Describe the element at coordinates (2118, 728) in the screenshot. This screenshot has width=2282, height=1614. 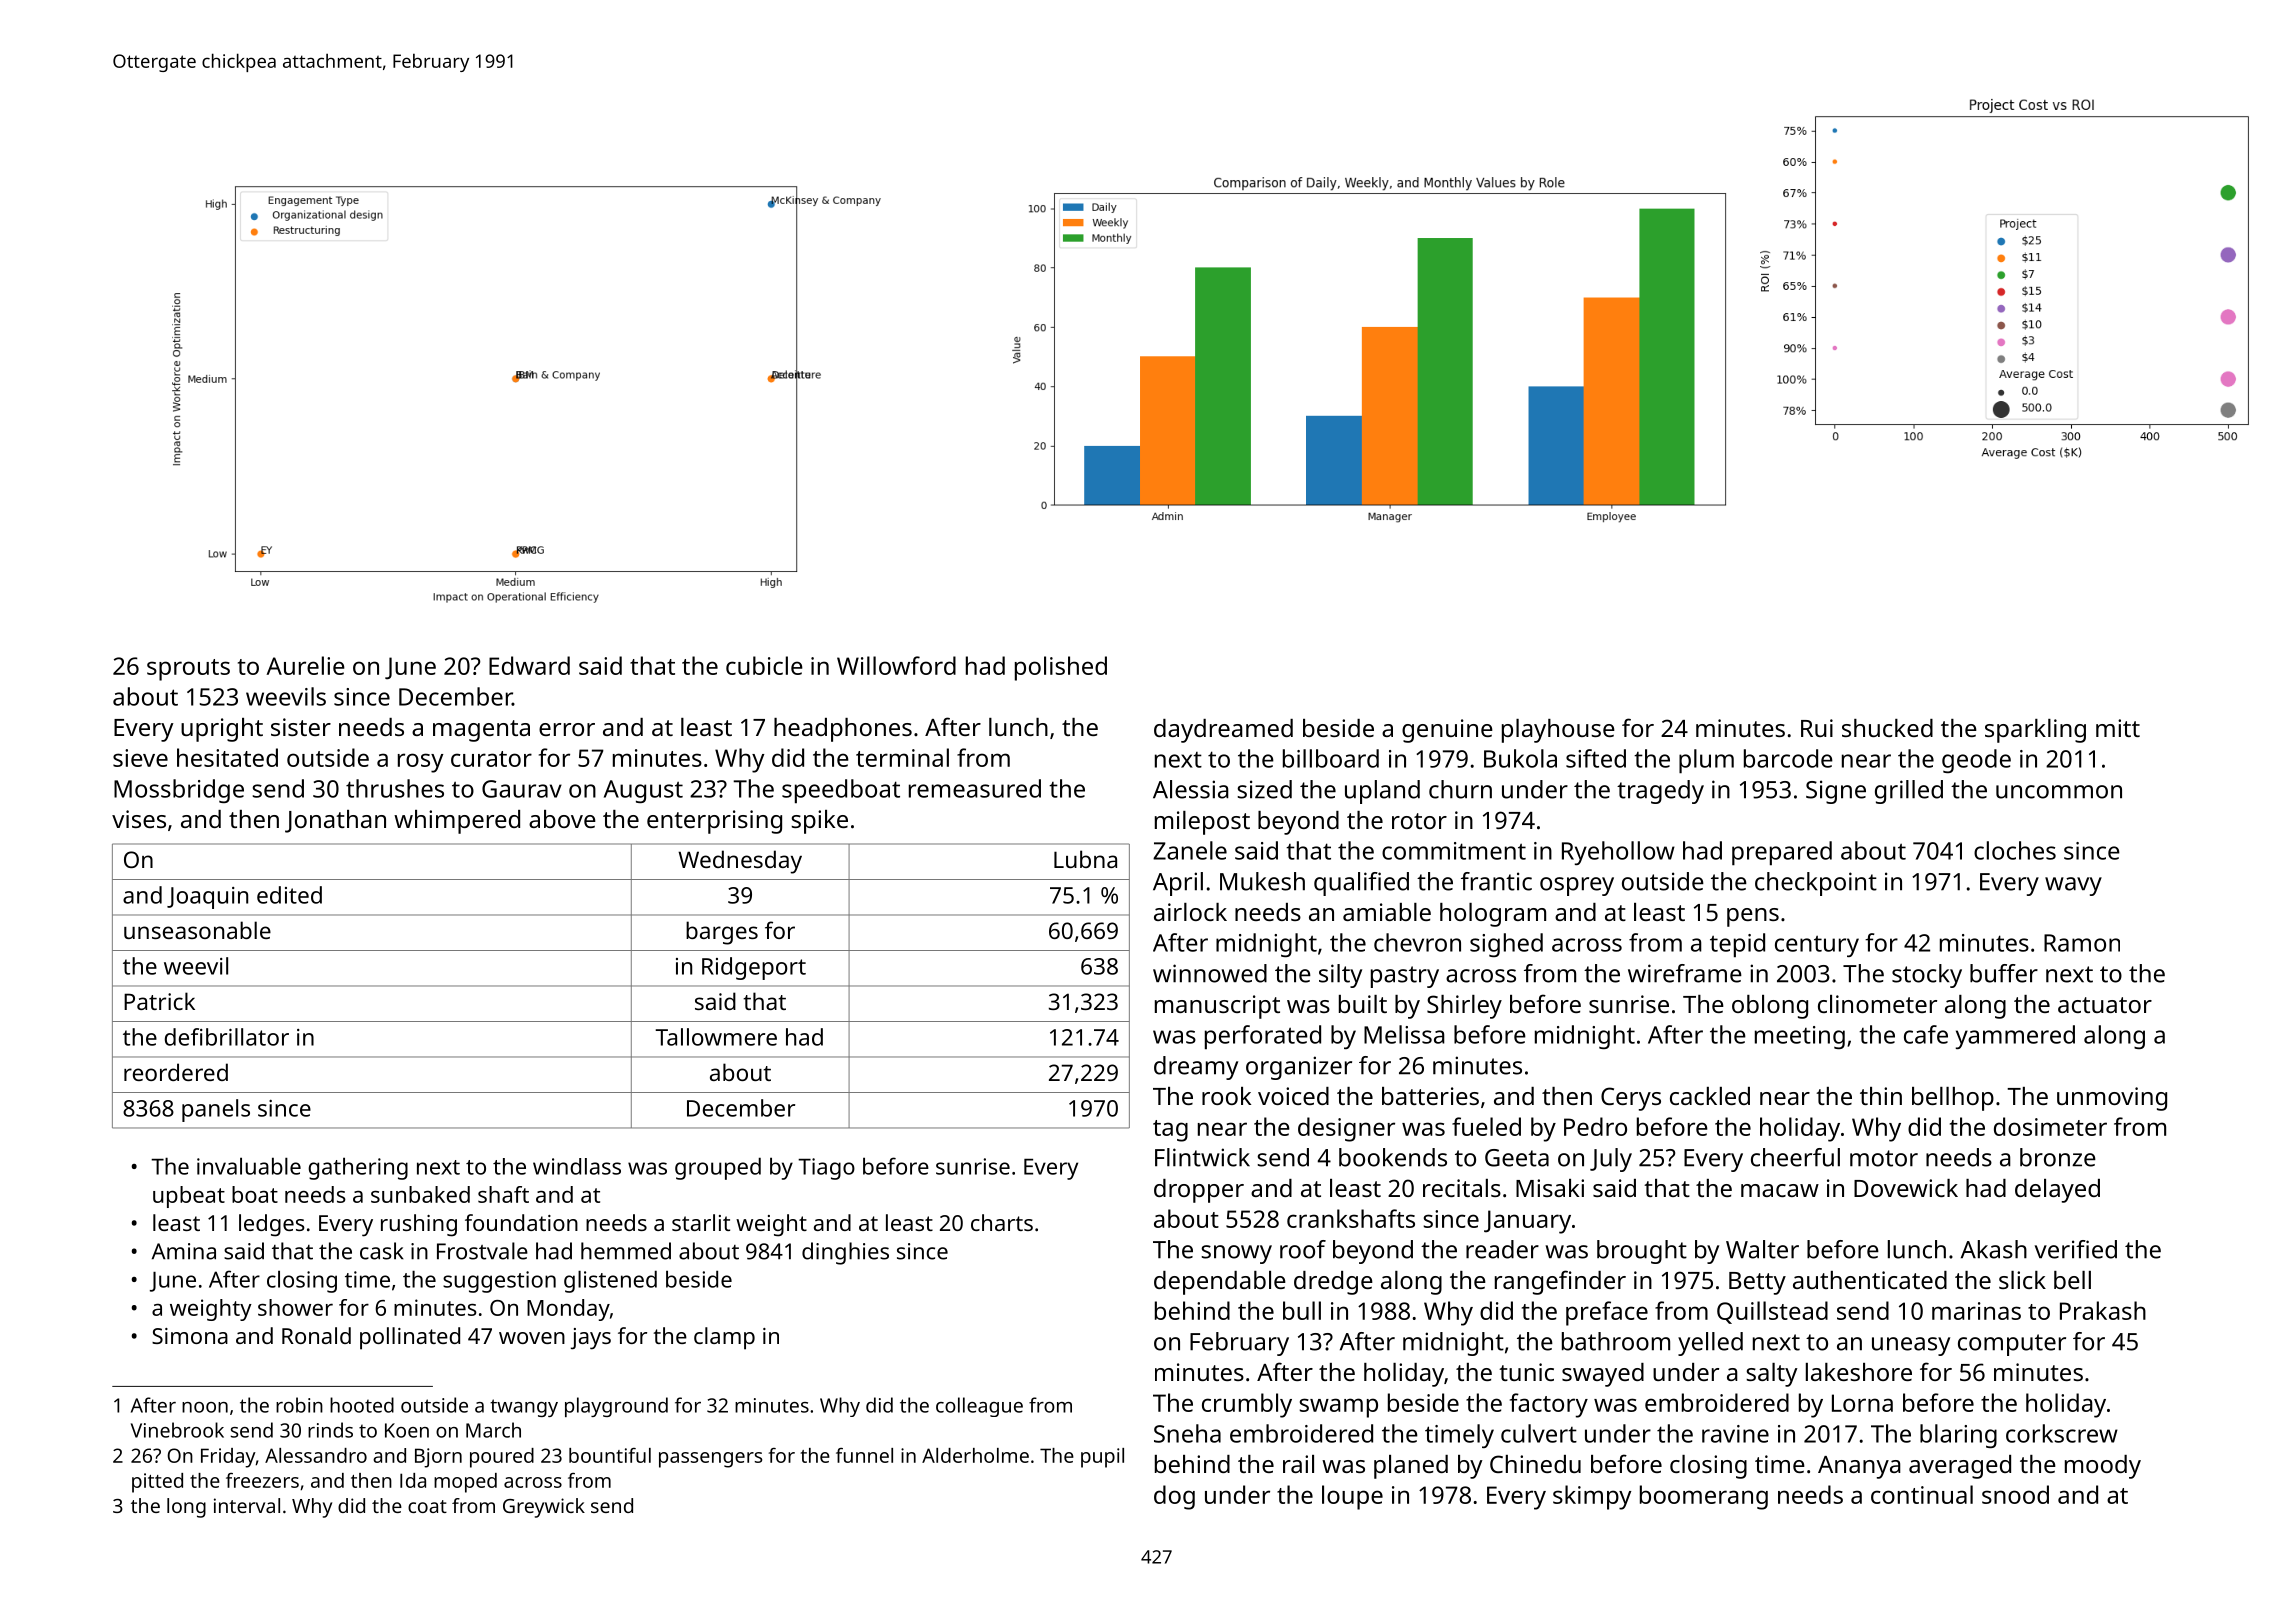
I see `mitt` at that location.
